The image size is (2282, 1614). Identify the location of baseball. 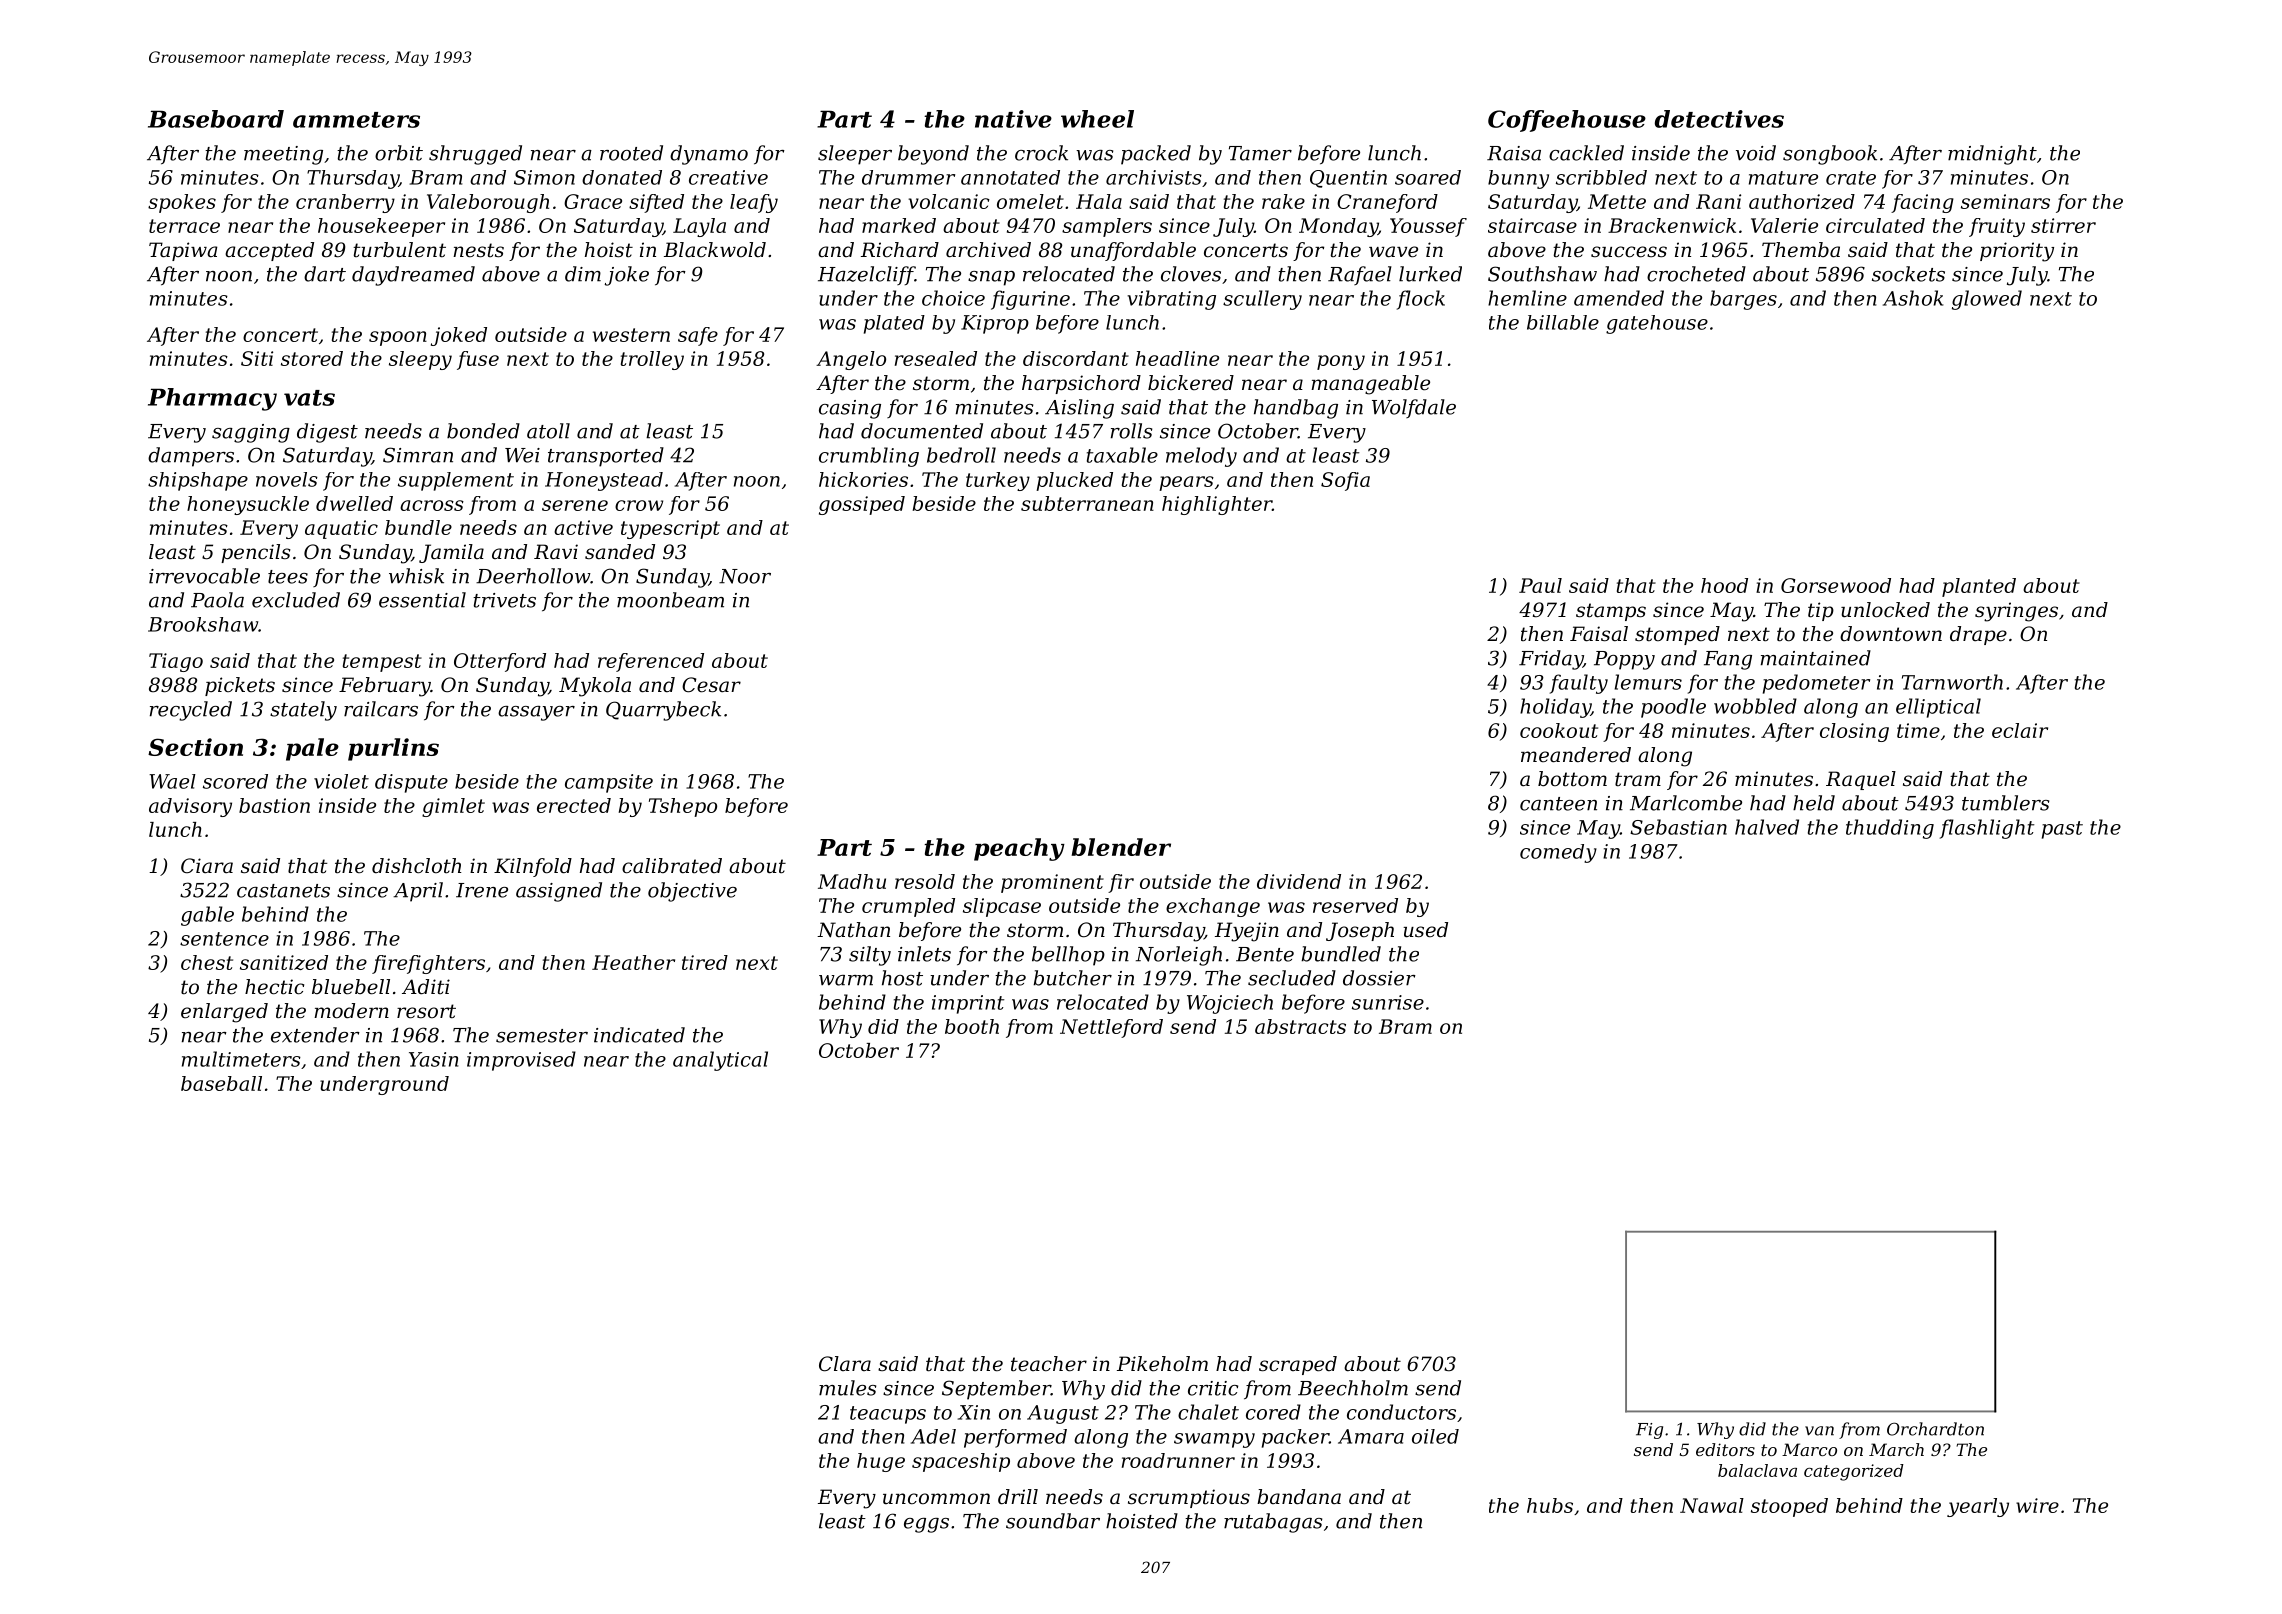
(221, 1083).
